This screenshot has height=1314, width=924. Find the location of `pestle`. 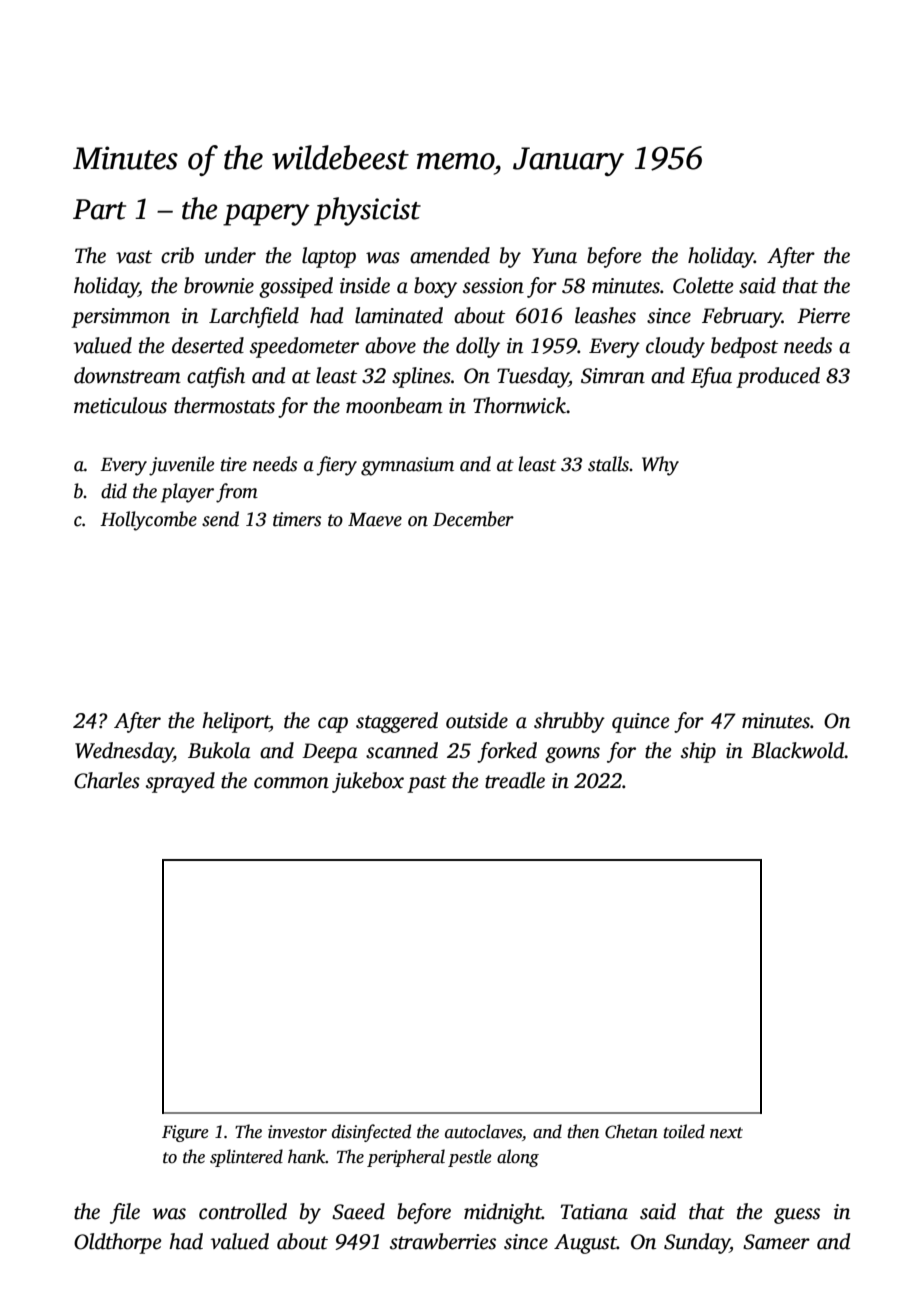

pestle is located at coordinates (469, 1158).
